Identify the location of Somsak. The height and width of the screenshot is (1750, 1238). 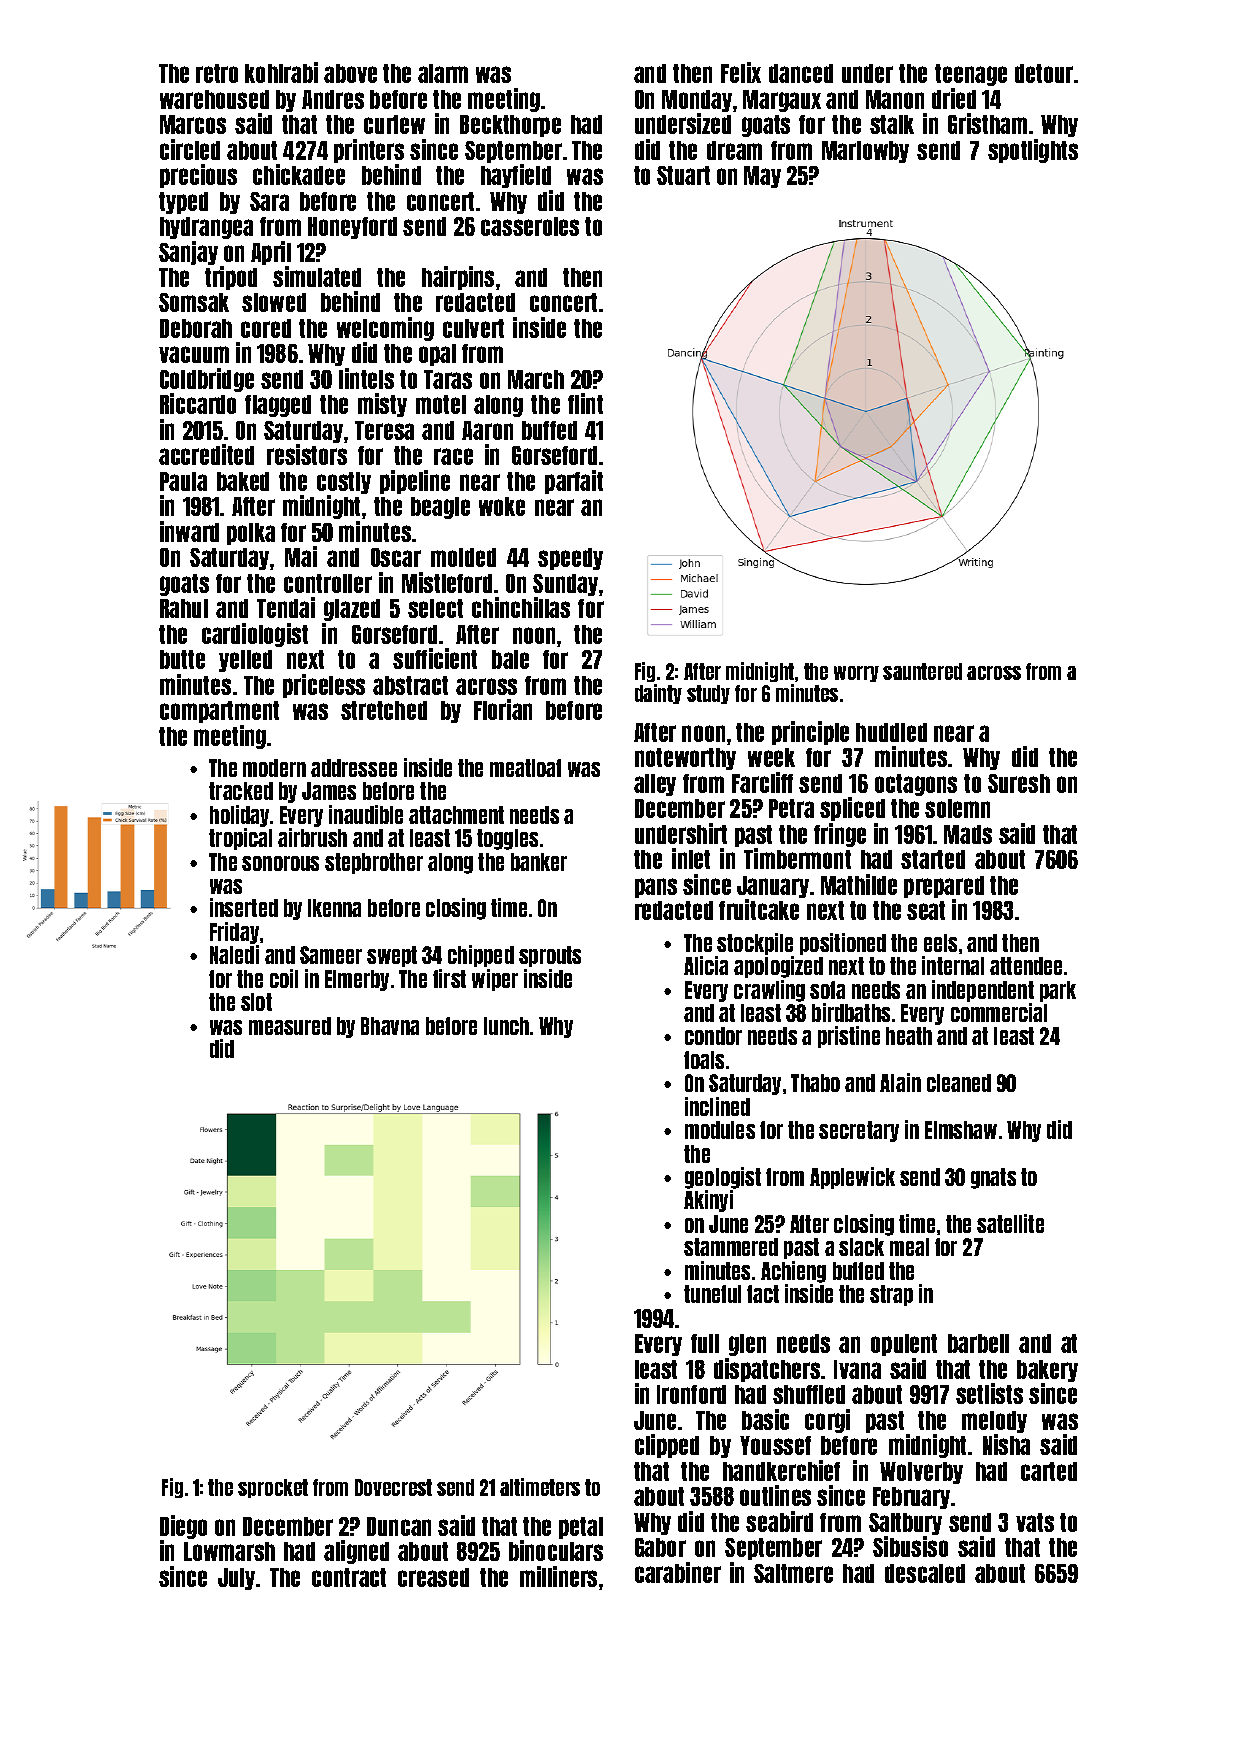
(194, 302).
